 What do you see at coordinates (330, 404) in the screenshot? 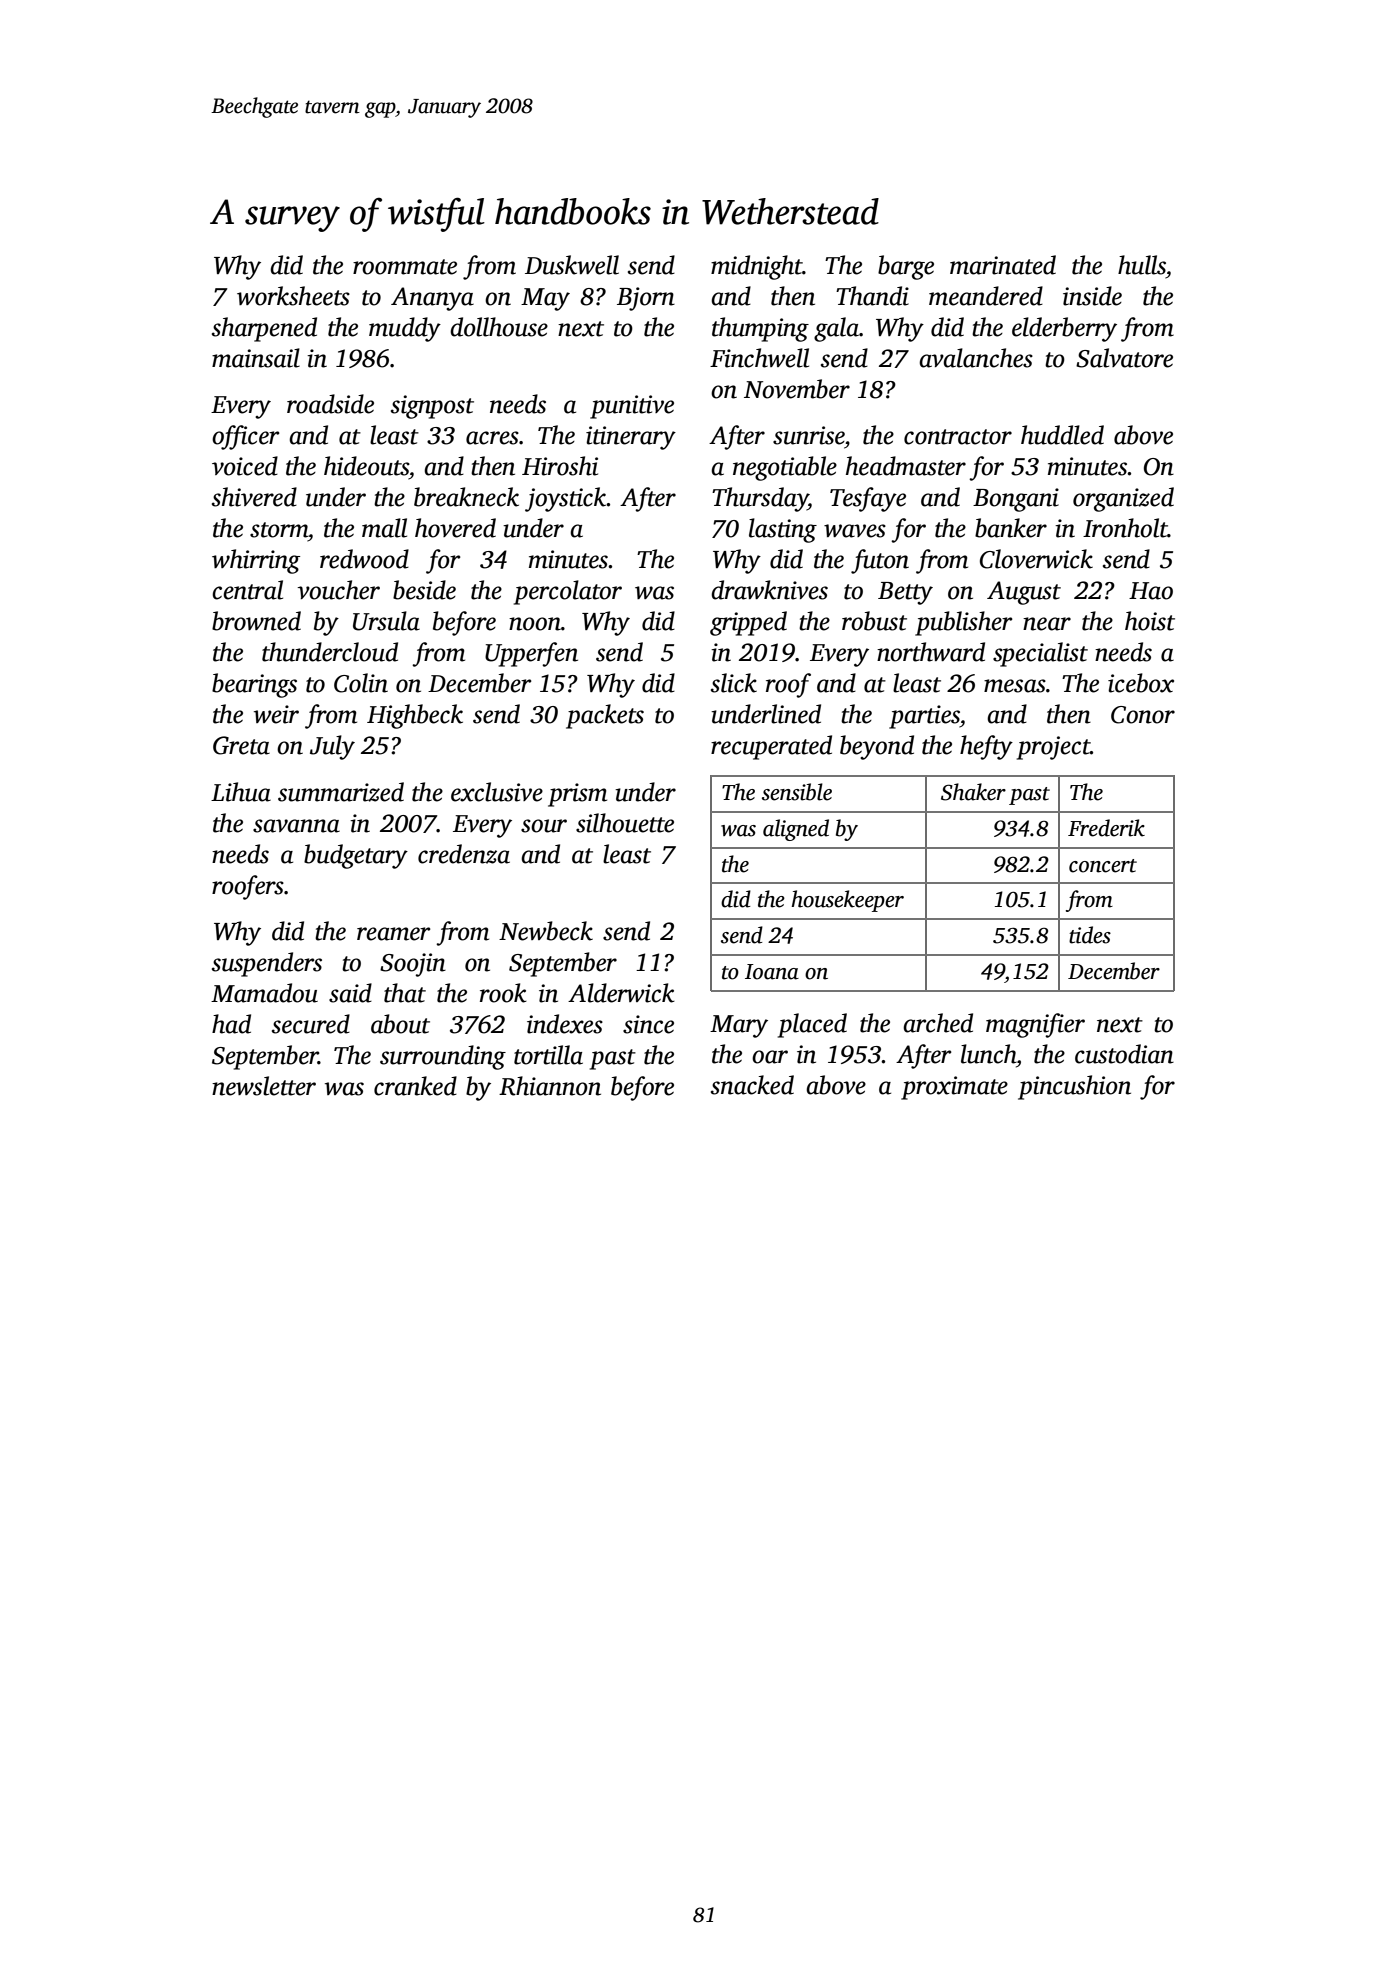
I see `roadside` at bounding box center [330, 404].
